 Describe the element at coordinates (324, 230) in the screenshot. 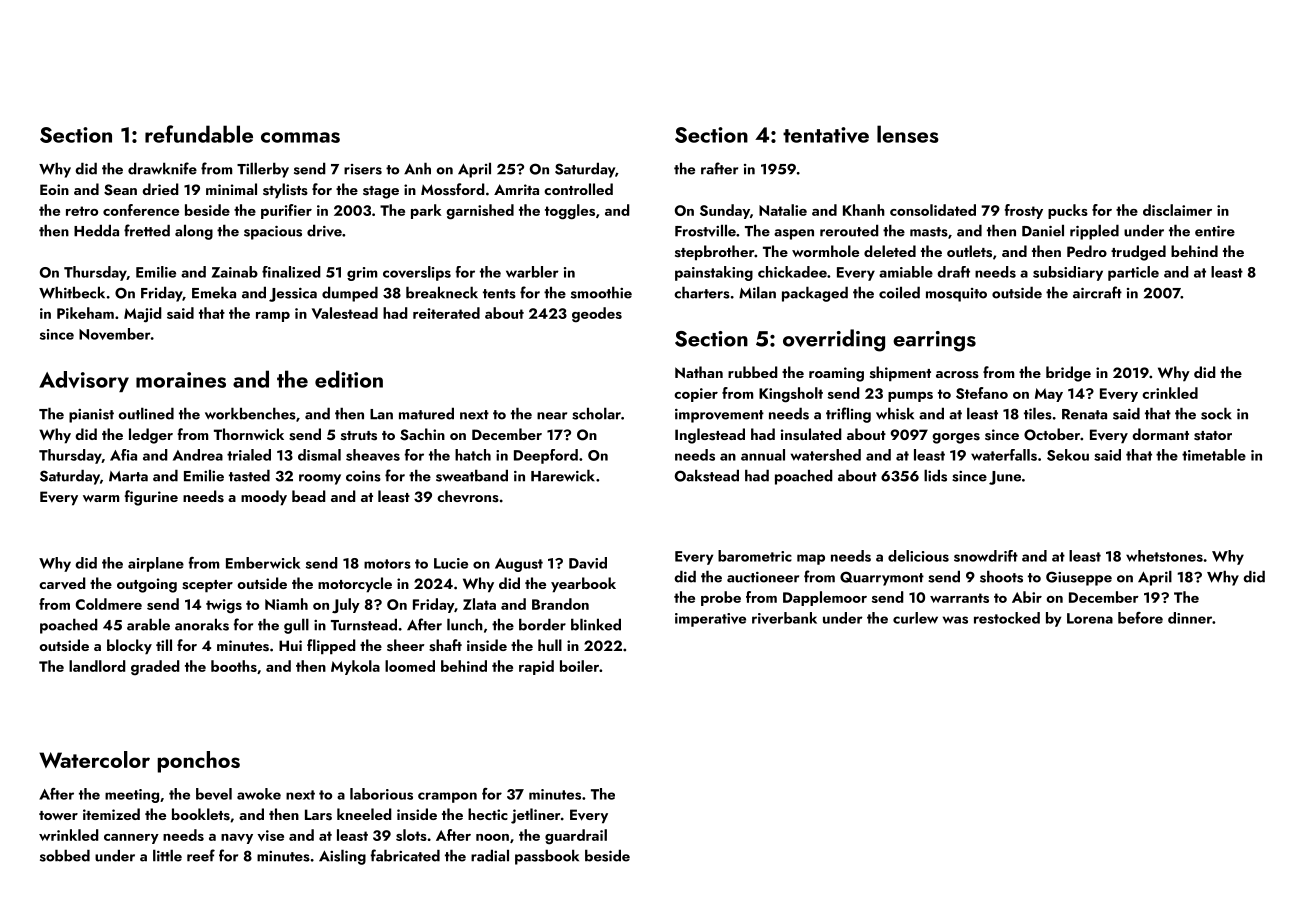

I see `drive` at that location.
